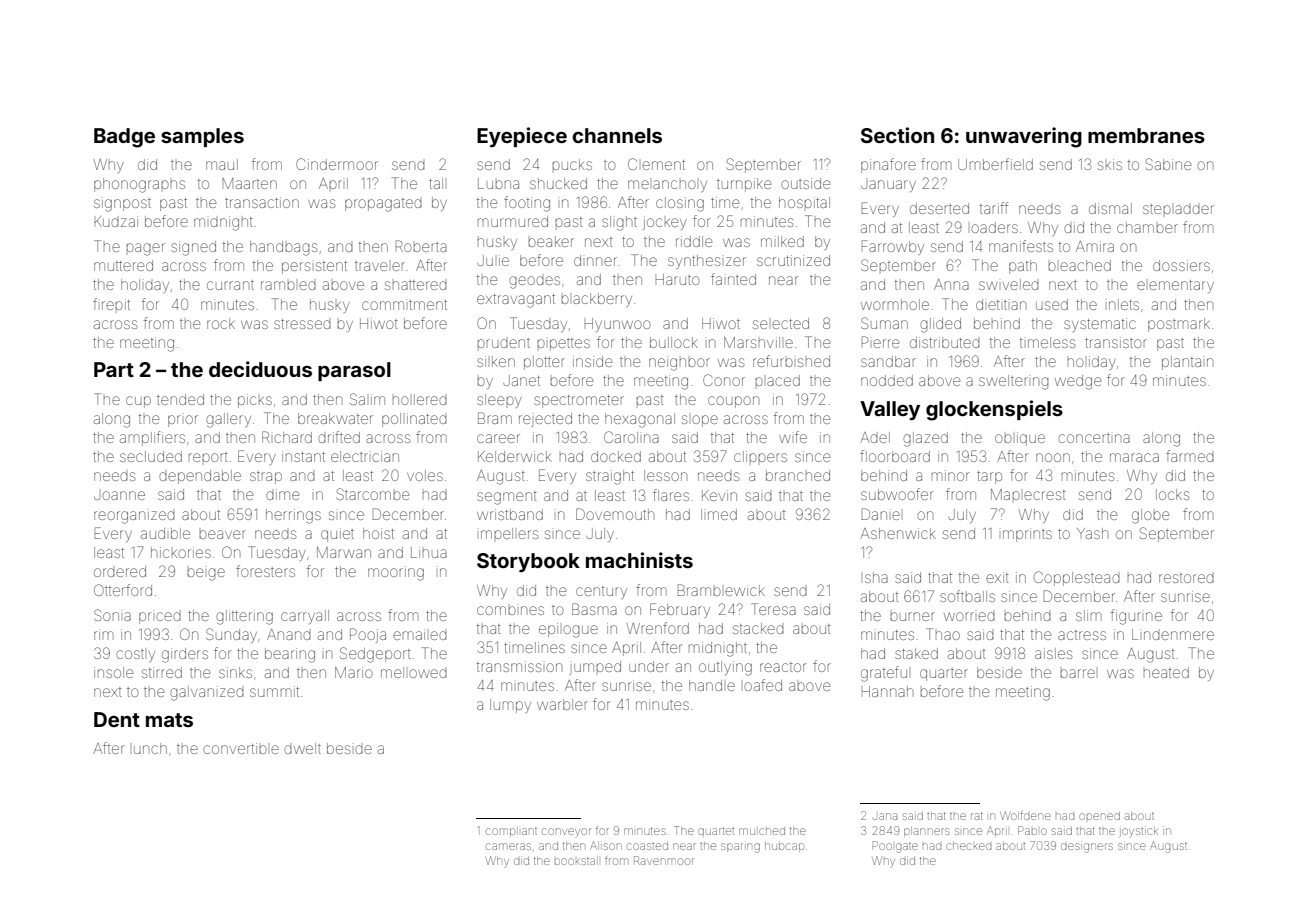  I want to click on dossiers, so click(1181, 265).
